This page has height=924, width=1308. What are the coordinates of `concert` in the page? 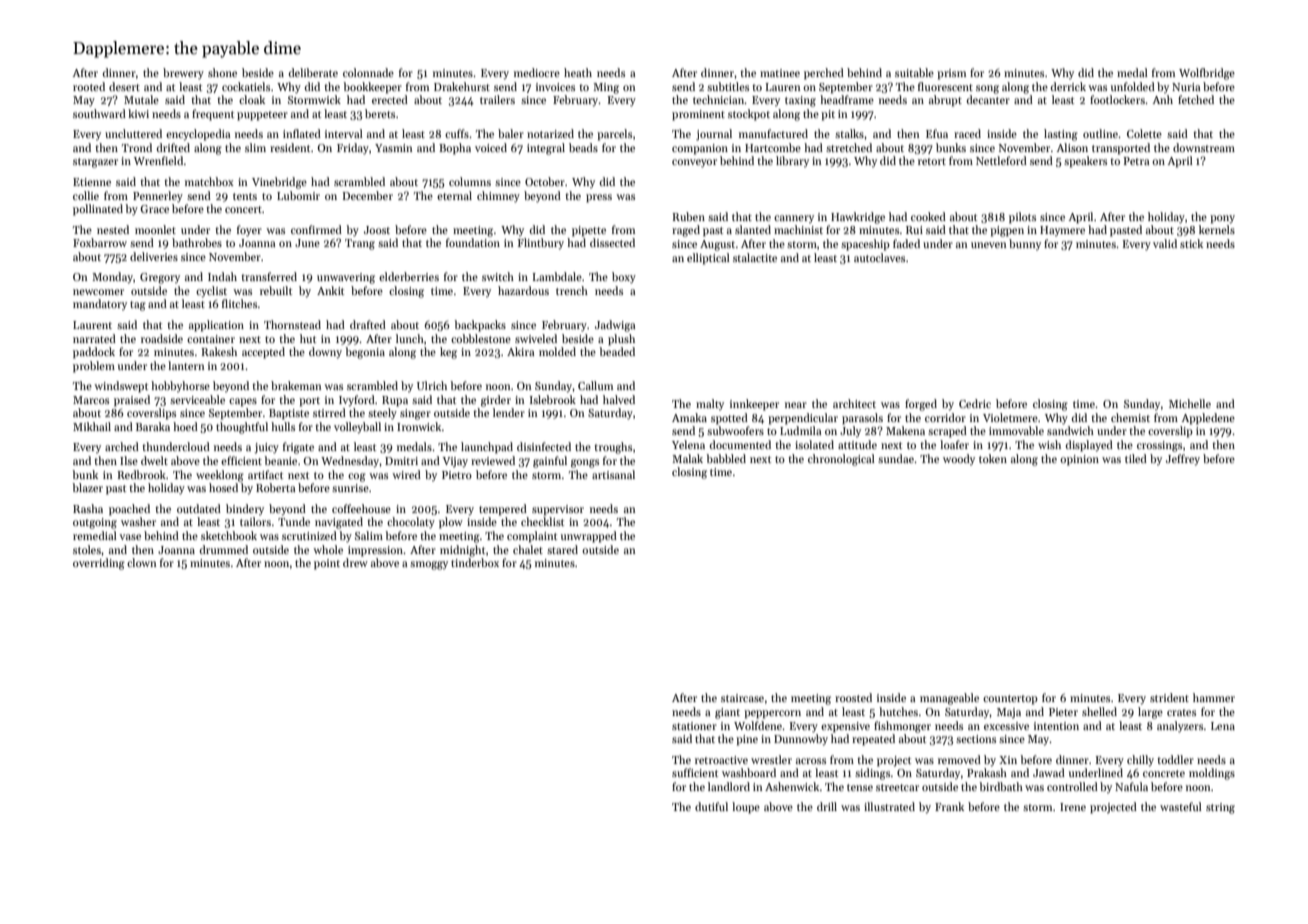 It's located at (243, 209).
